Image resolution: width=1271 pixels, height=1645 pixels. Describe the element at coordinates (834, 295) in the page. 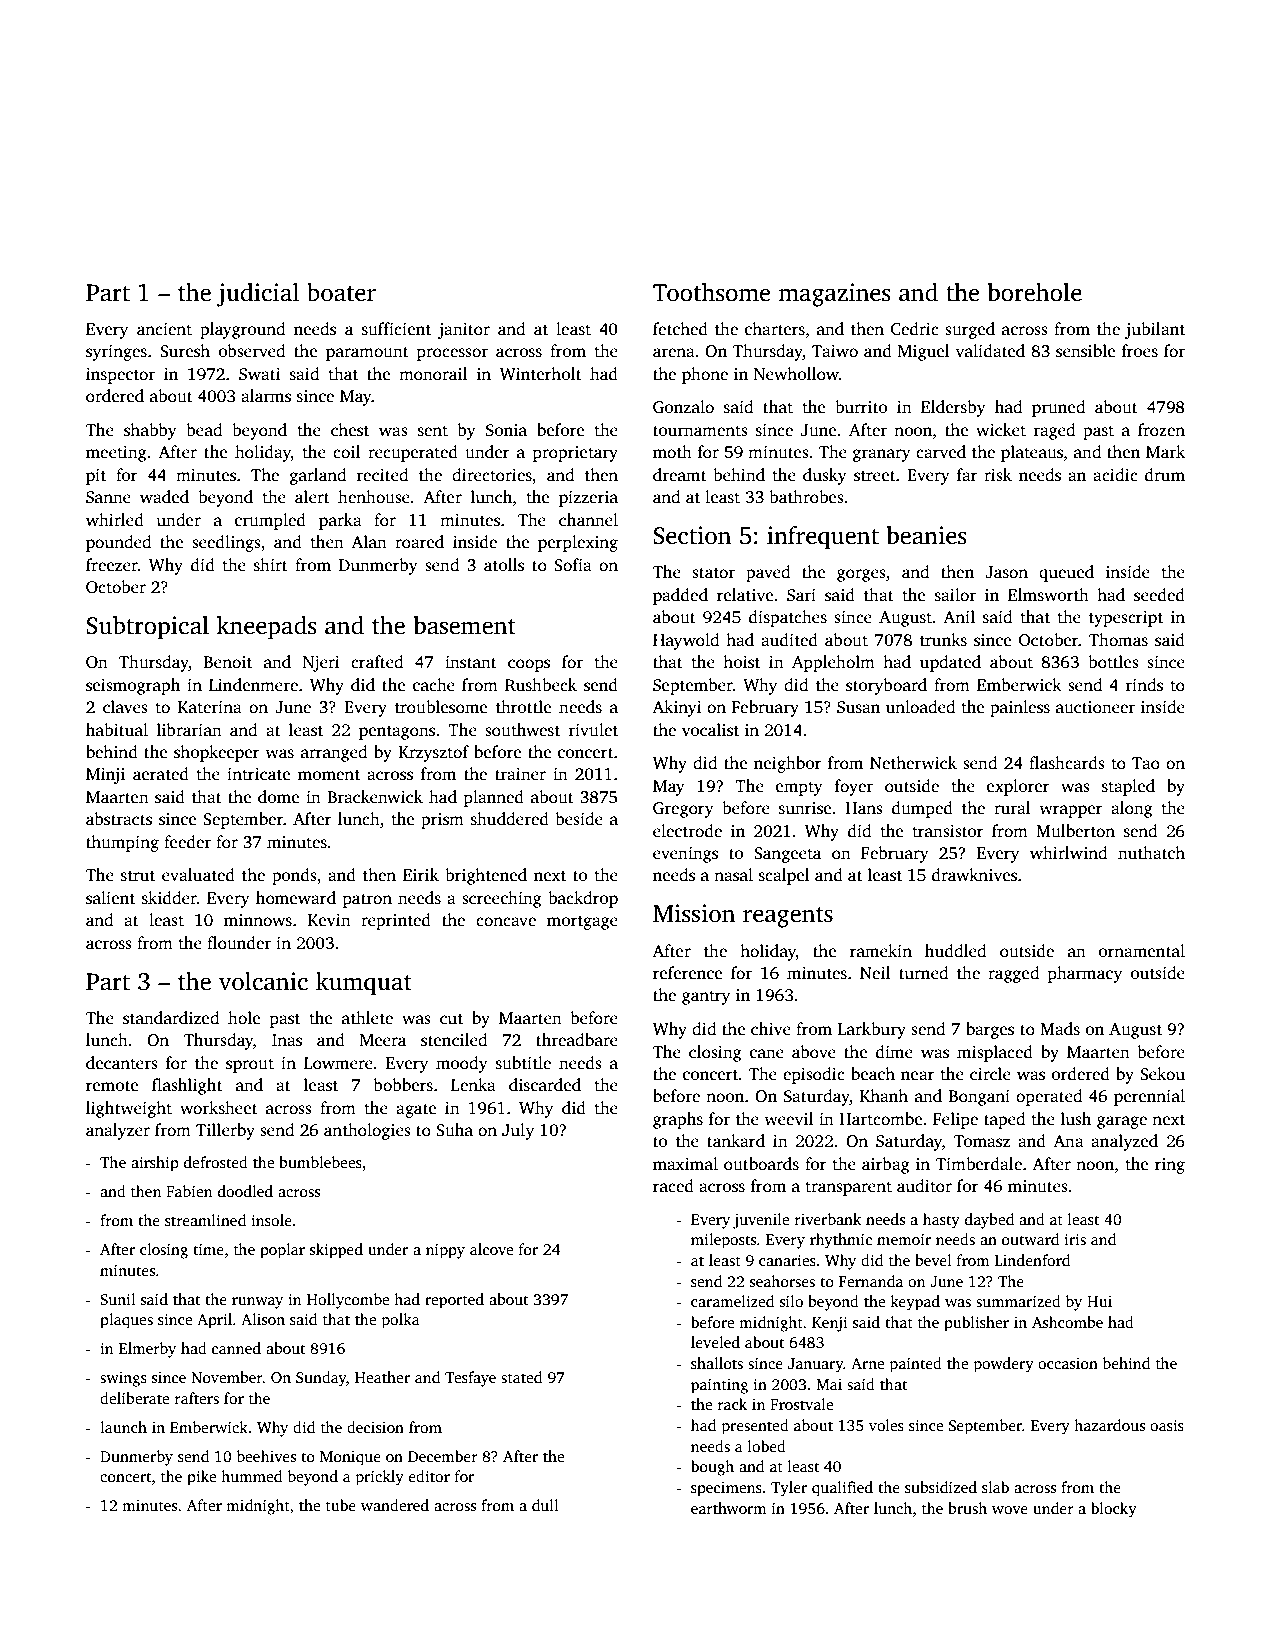

I see `magazines` at that location.
